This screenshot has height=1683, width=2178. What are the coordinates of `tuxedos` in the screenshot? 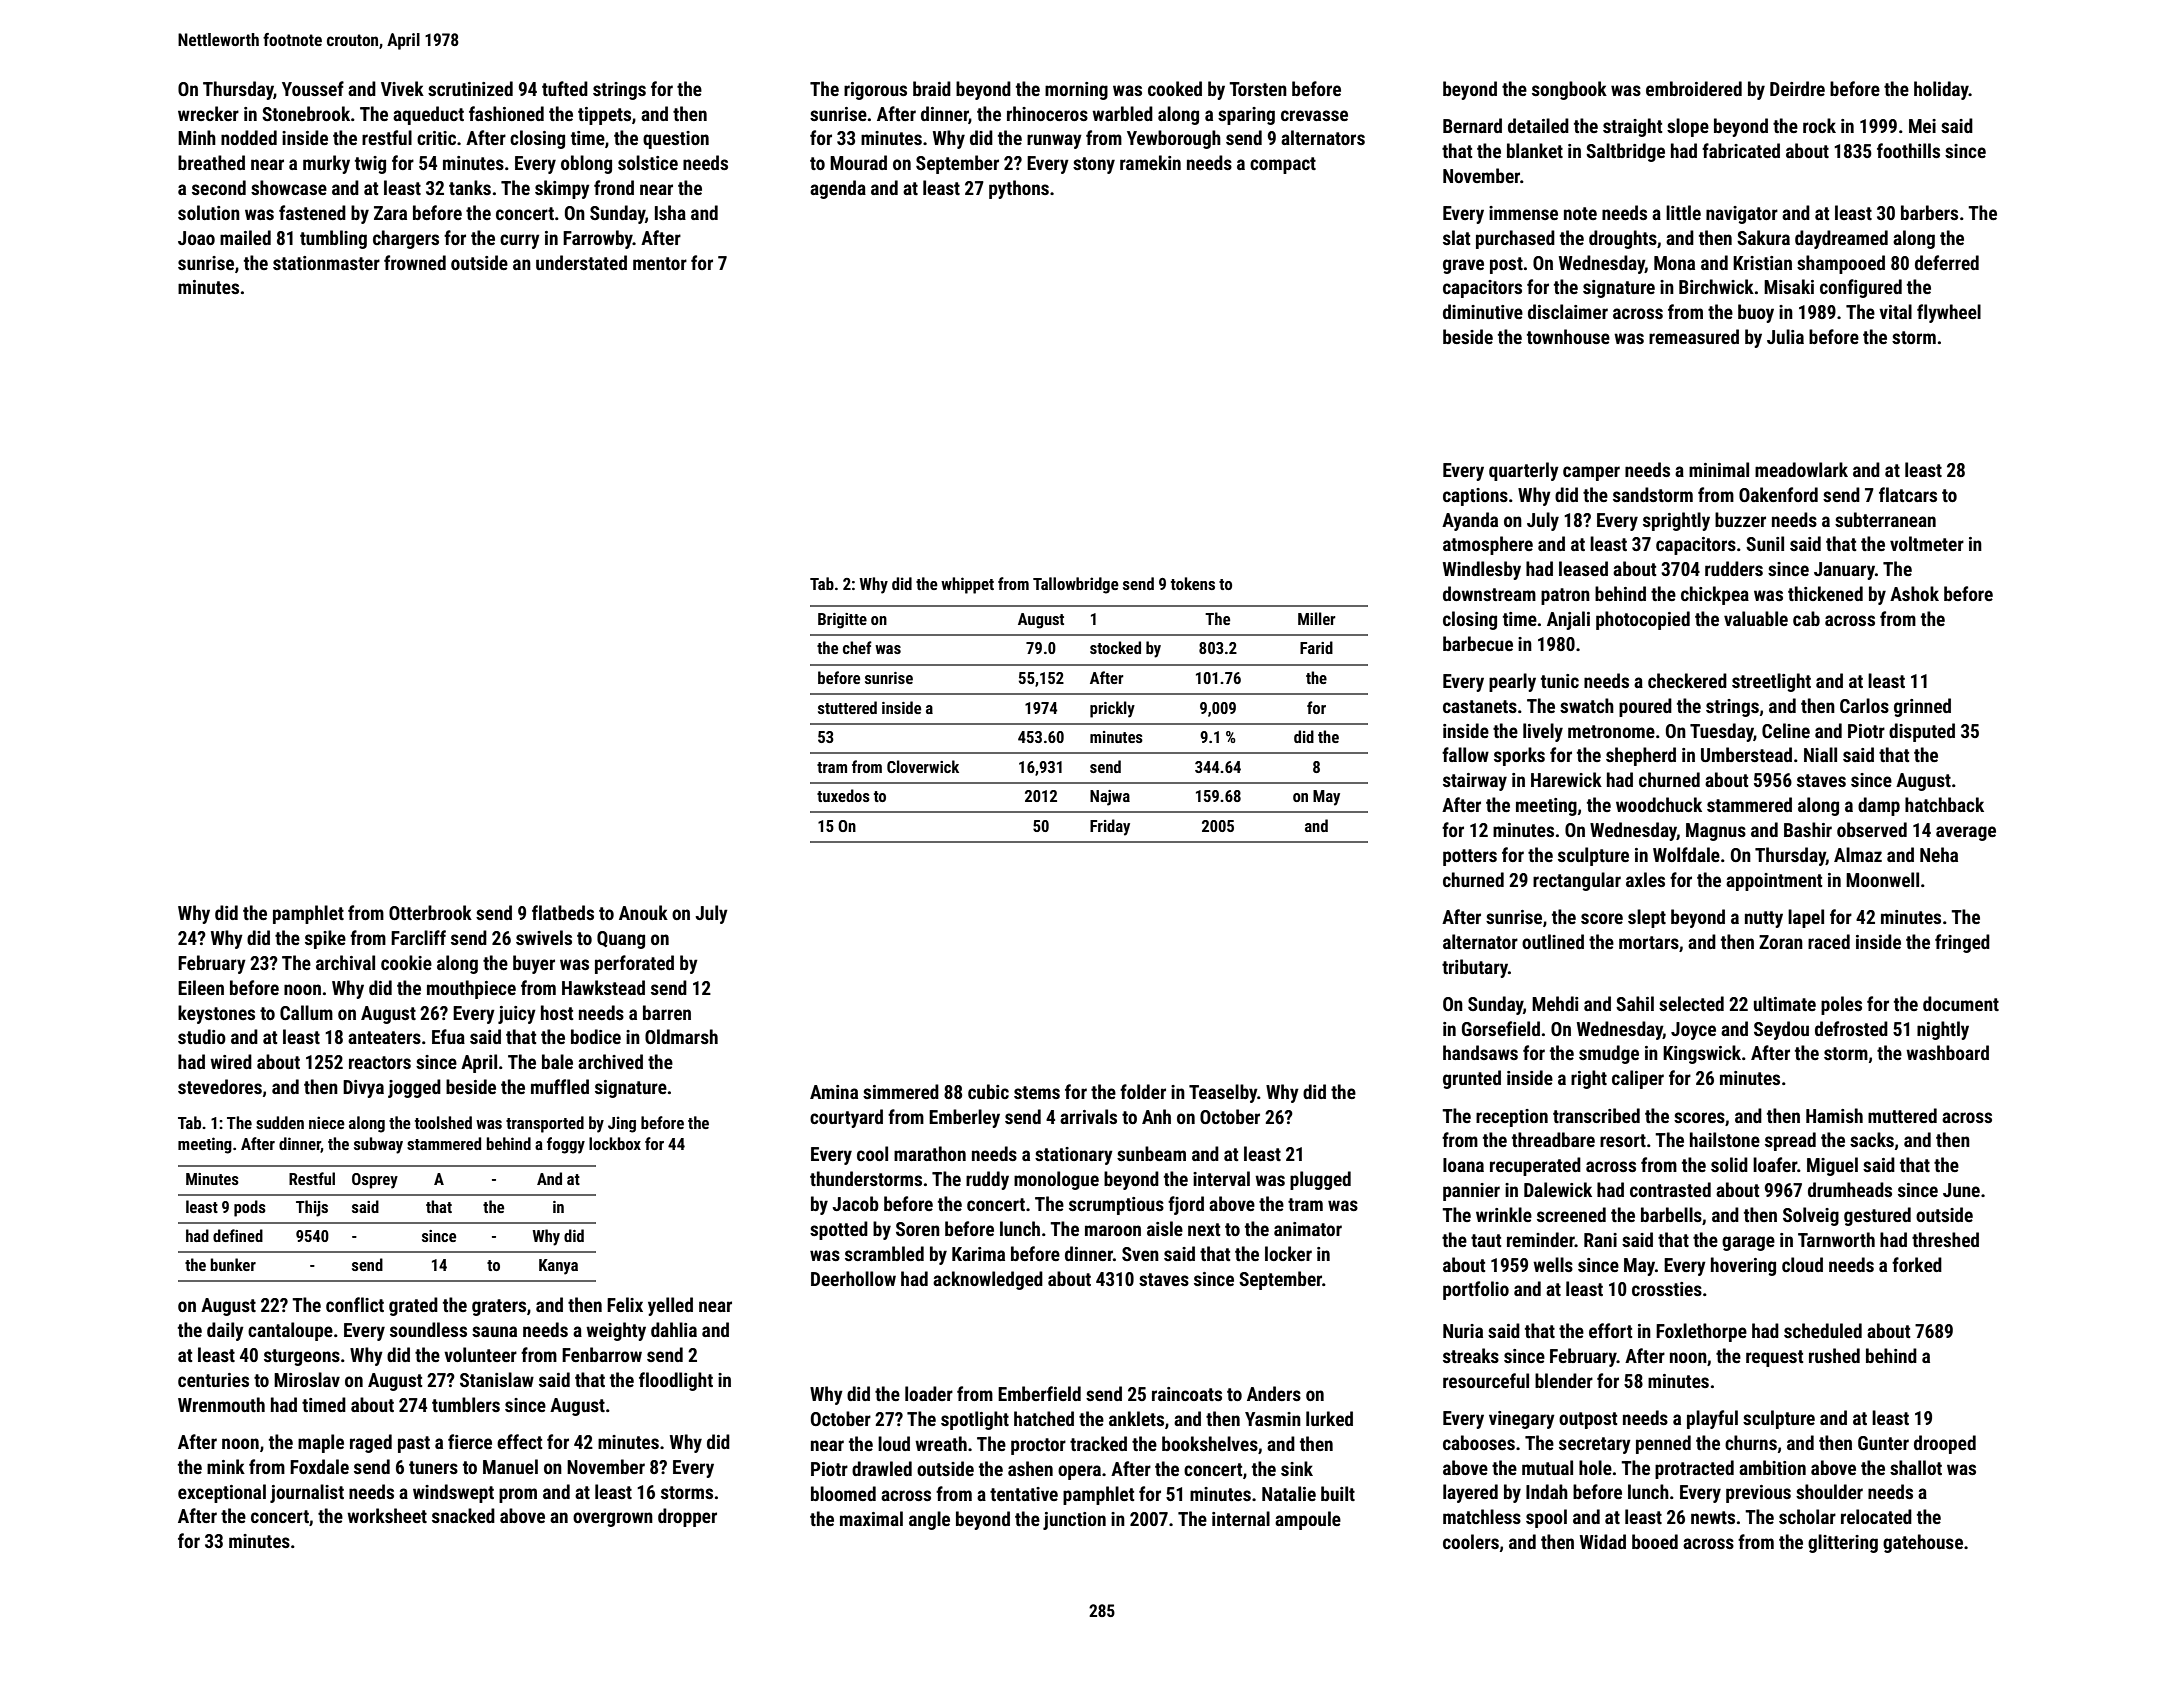 It's located at (843, 795).
